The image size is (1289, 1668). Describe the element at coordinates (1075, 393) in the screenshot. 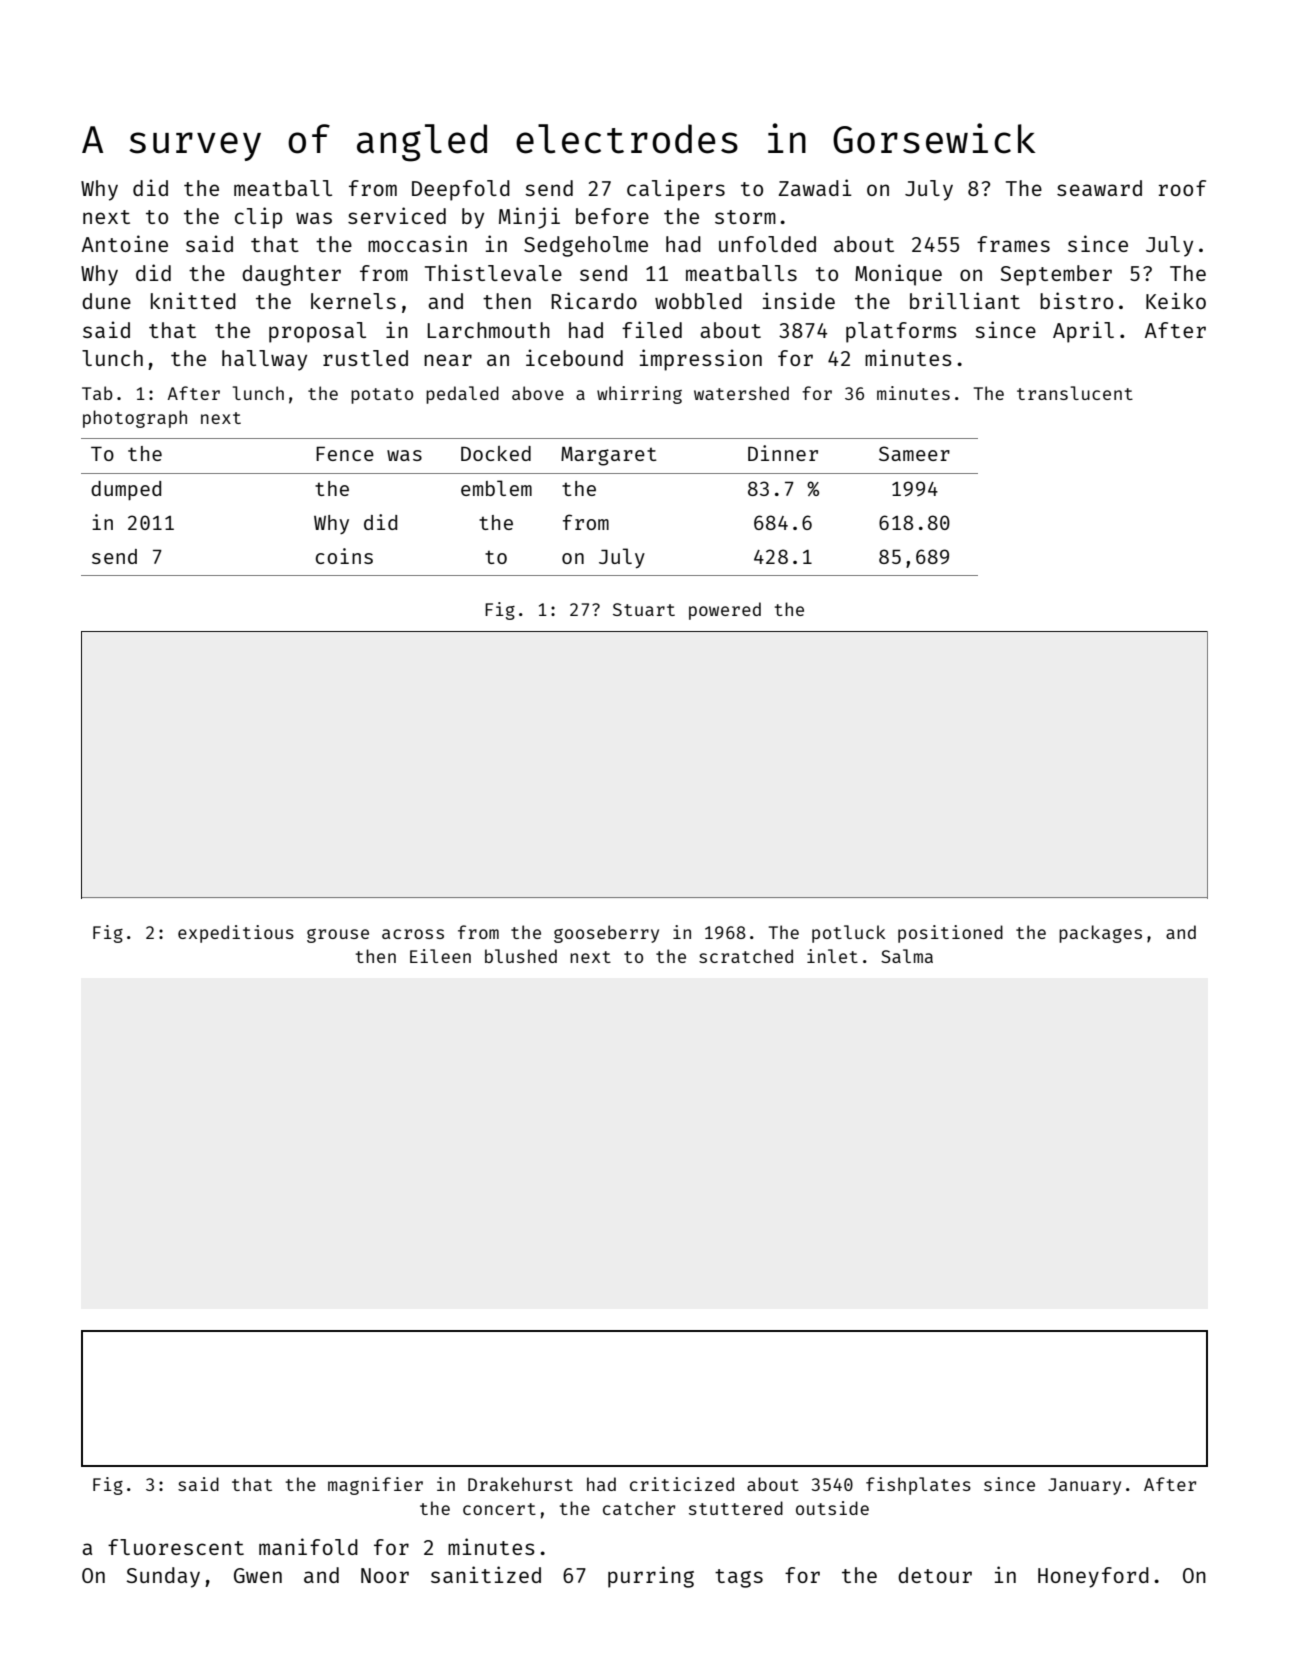

I see `translucent` at that location.
